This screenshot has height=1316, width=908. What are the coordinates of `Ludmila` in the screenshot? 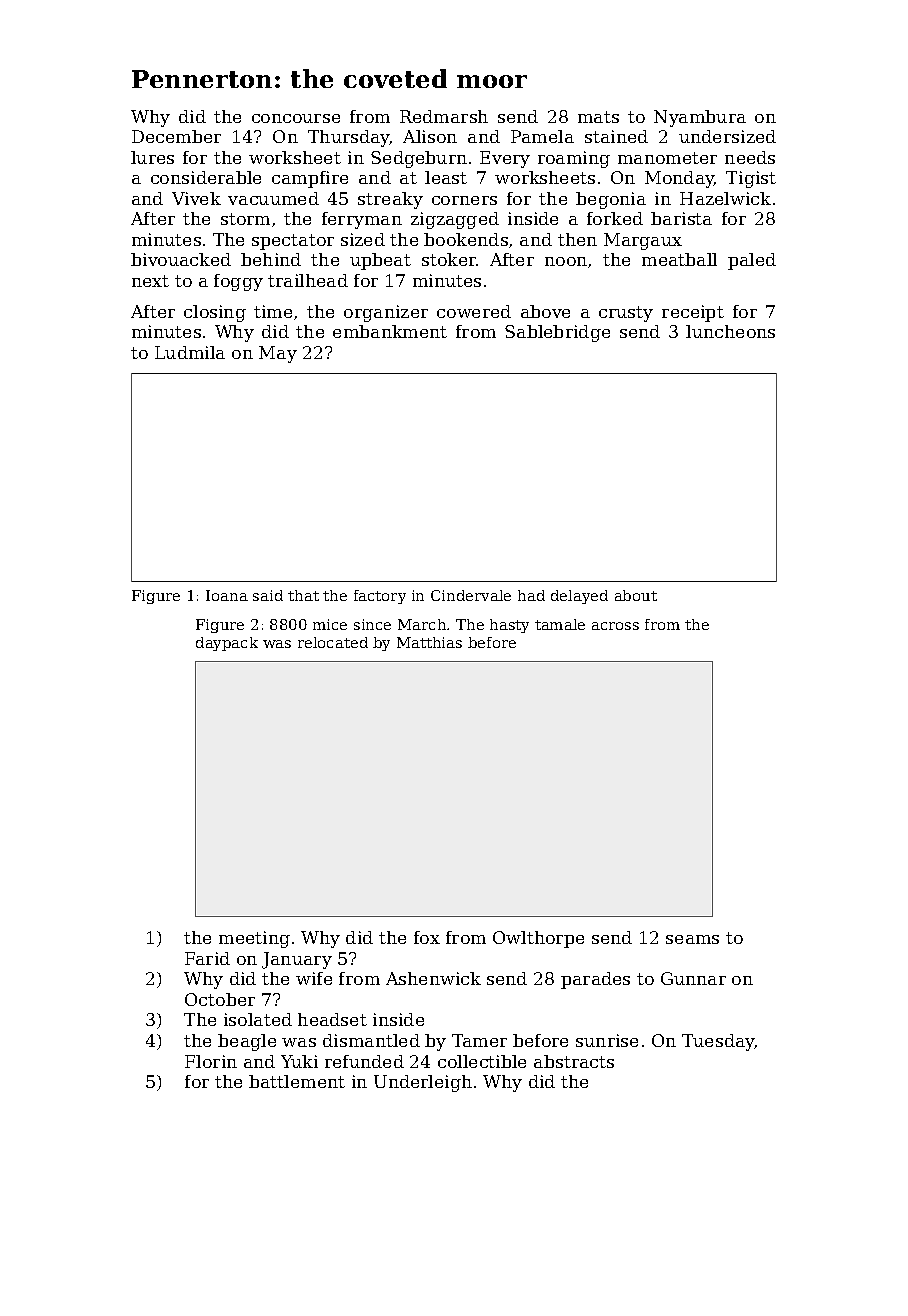 It's located at (190, 352).
